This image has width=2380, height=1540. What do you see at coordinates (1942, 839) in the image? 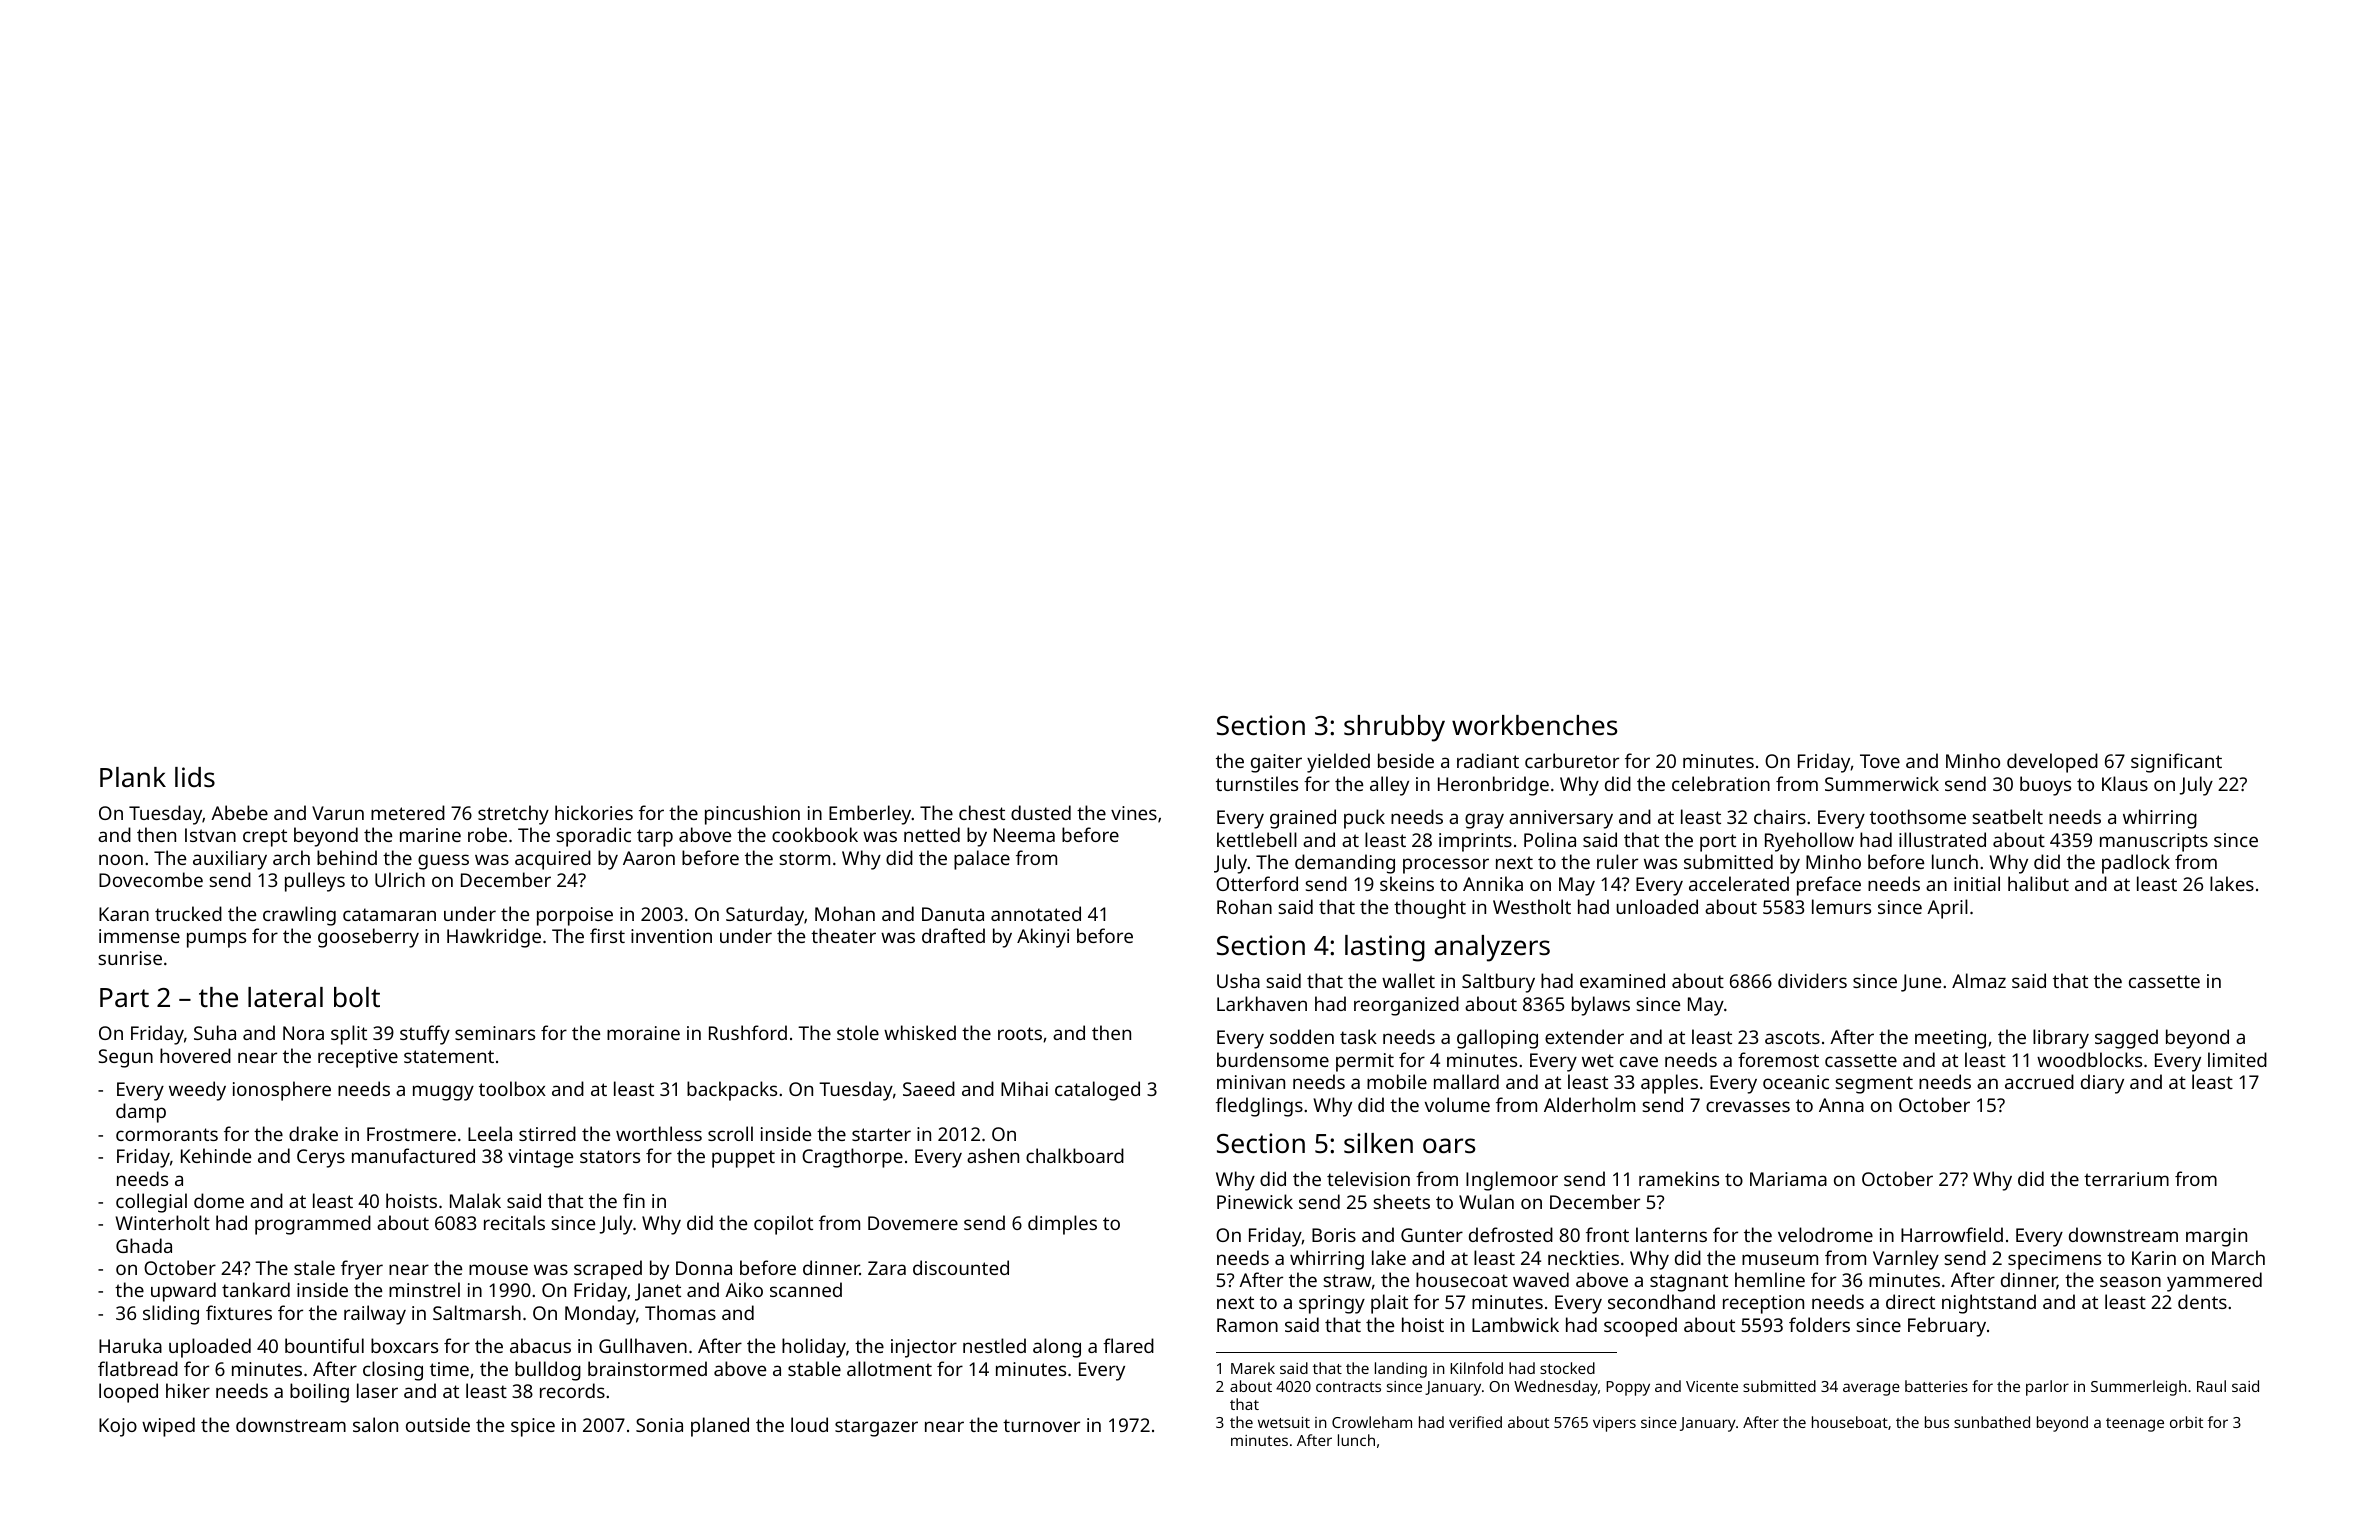
I see `illustrated` at bounding box center [1942, 839].
